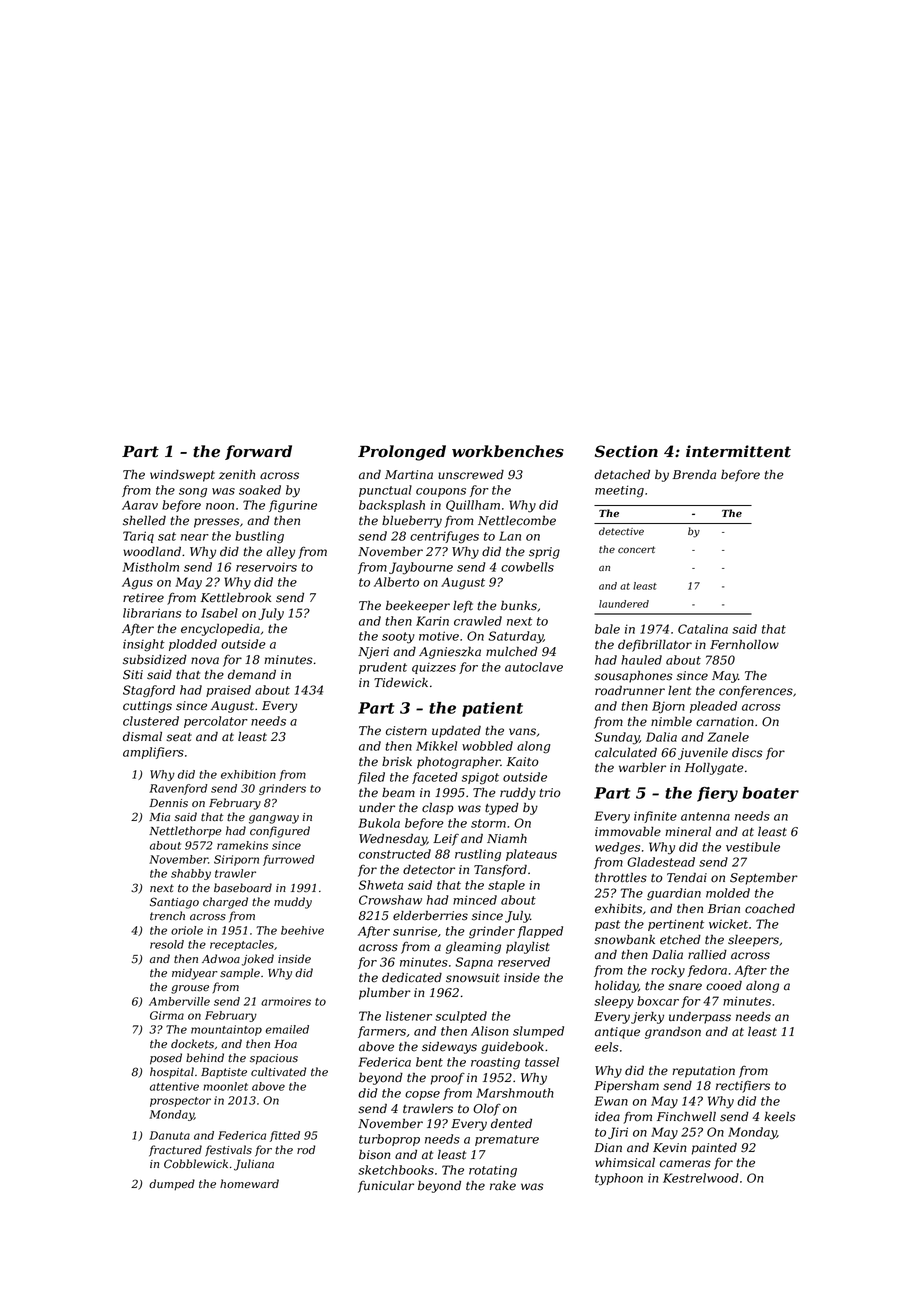  What do you see at coordinates (216, 722) in the document?
I see `percolator` at bounding box center [216, 722].
